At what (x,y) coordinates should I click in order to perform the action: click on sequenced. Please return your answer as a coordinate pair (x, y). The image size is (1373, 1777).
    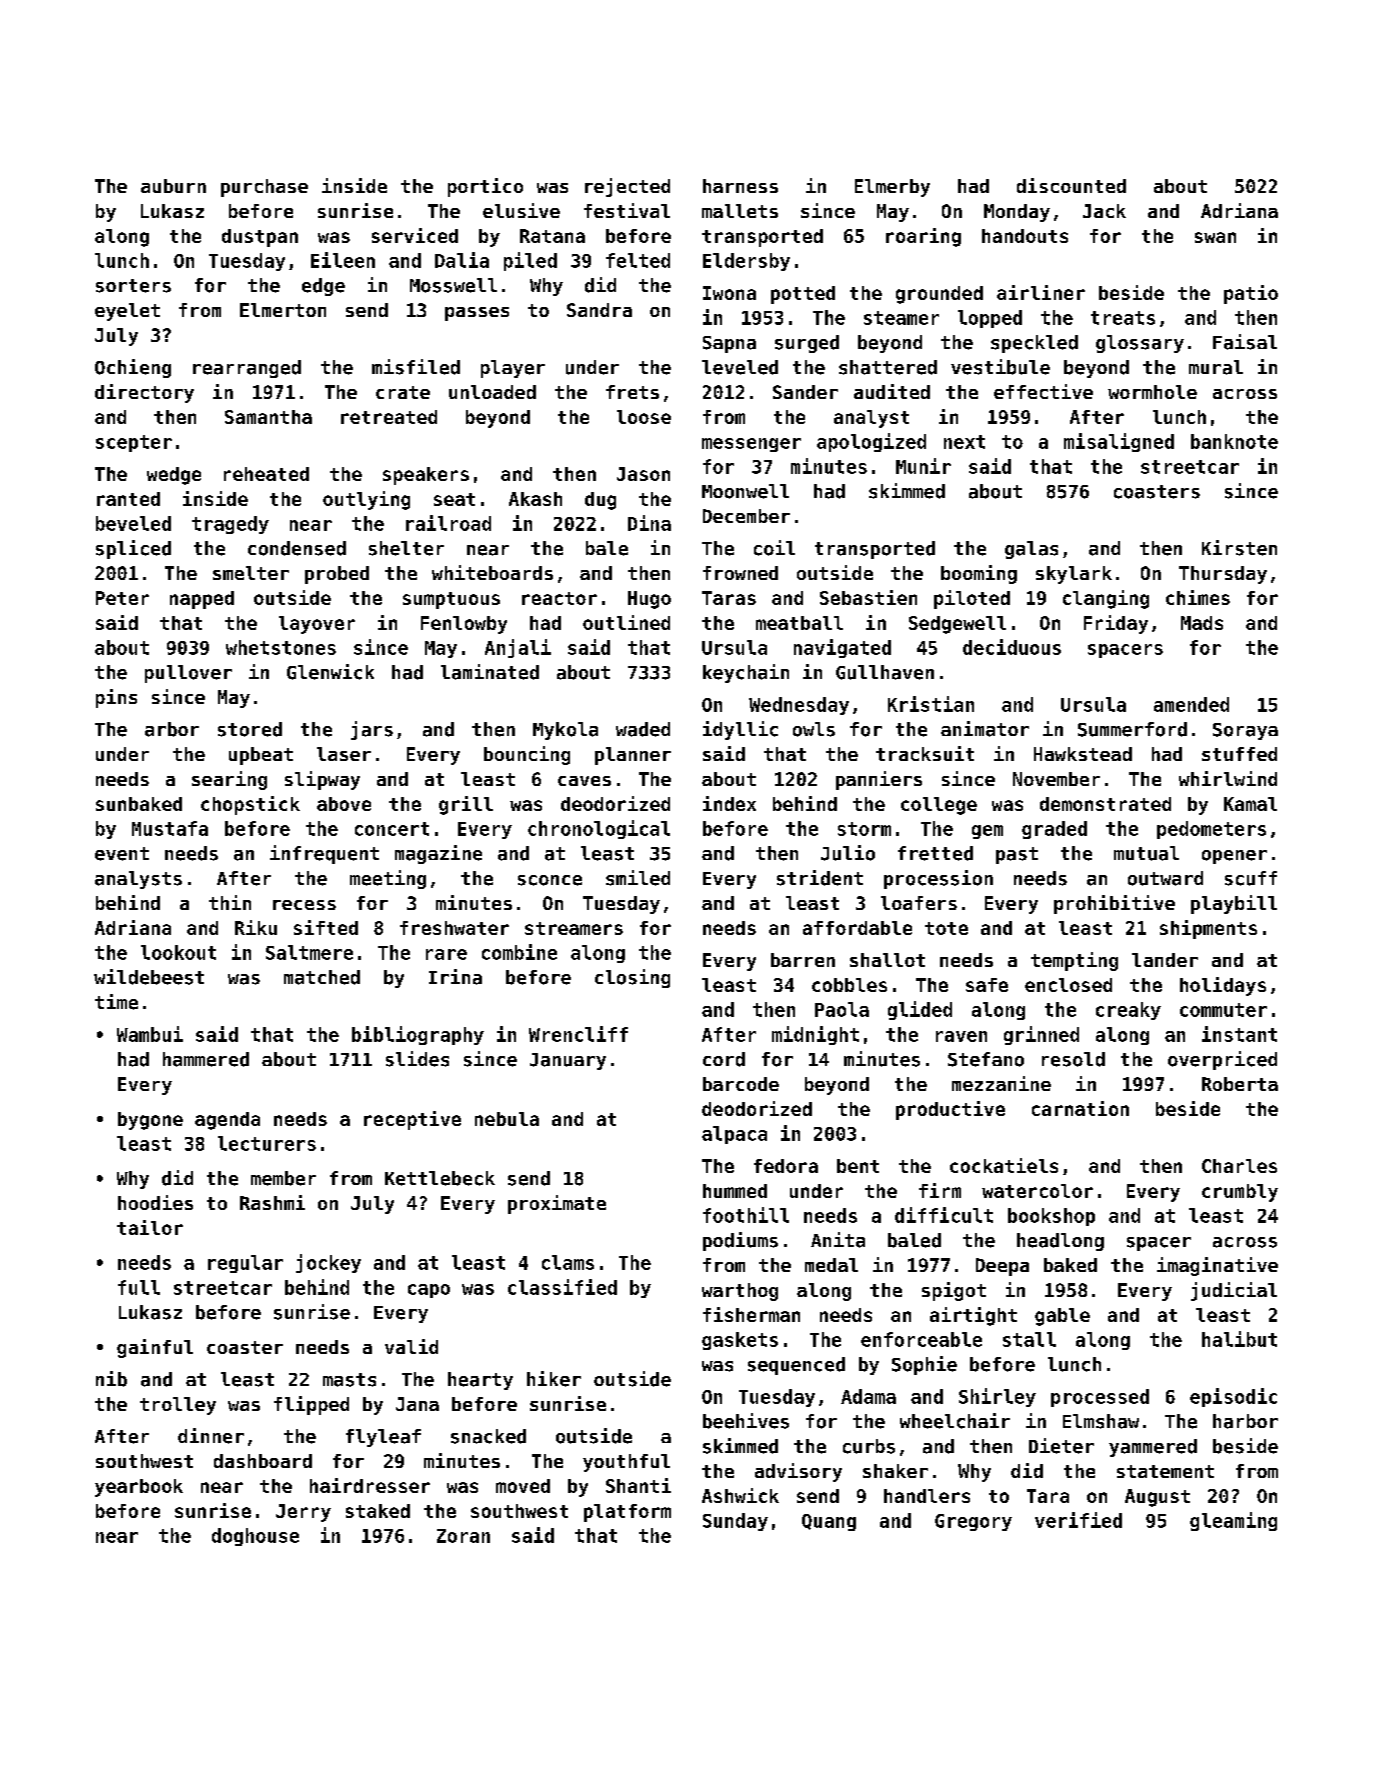
    Looking at the image, I should click on (796, 1366).
